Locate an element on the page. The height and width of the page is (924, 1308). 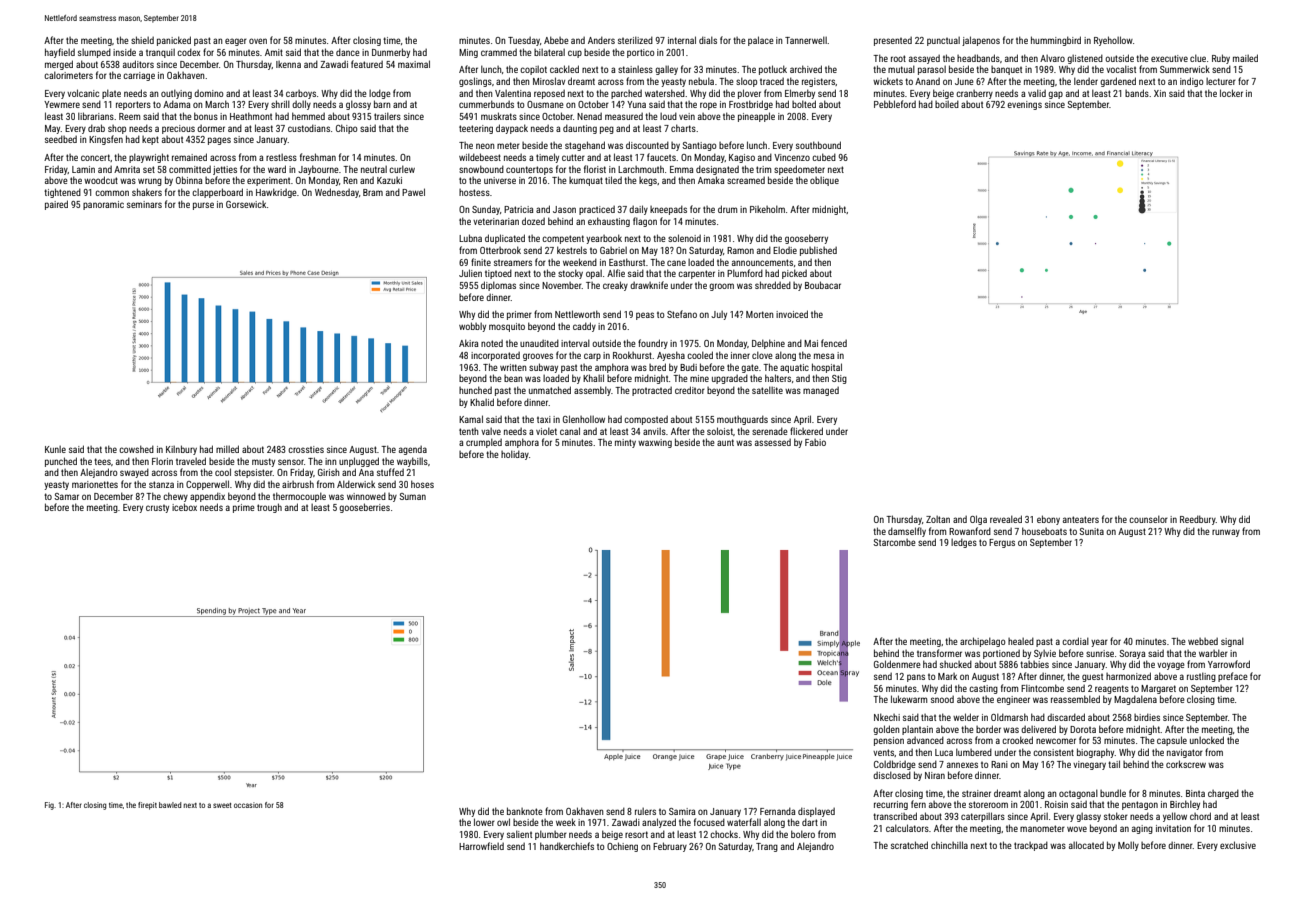
Suman is located at coordinates (412, 496).
